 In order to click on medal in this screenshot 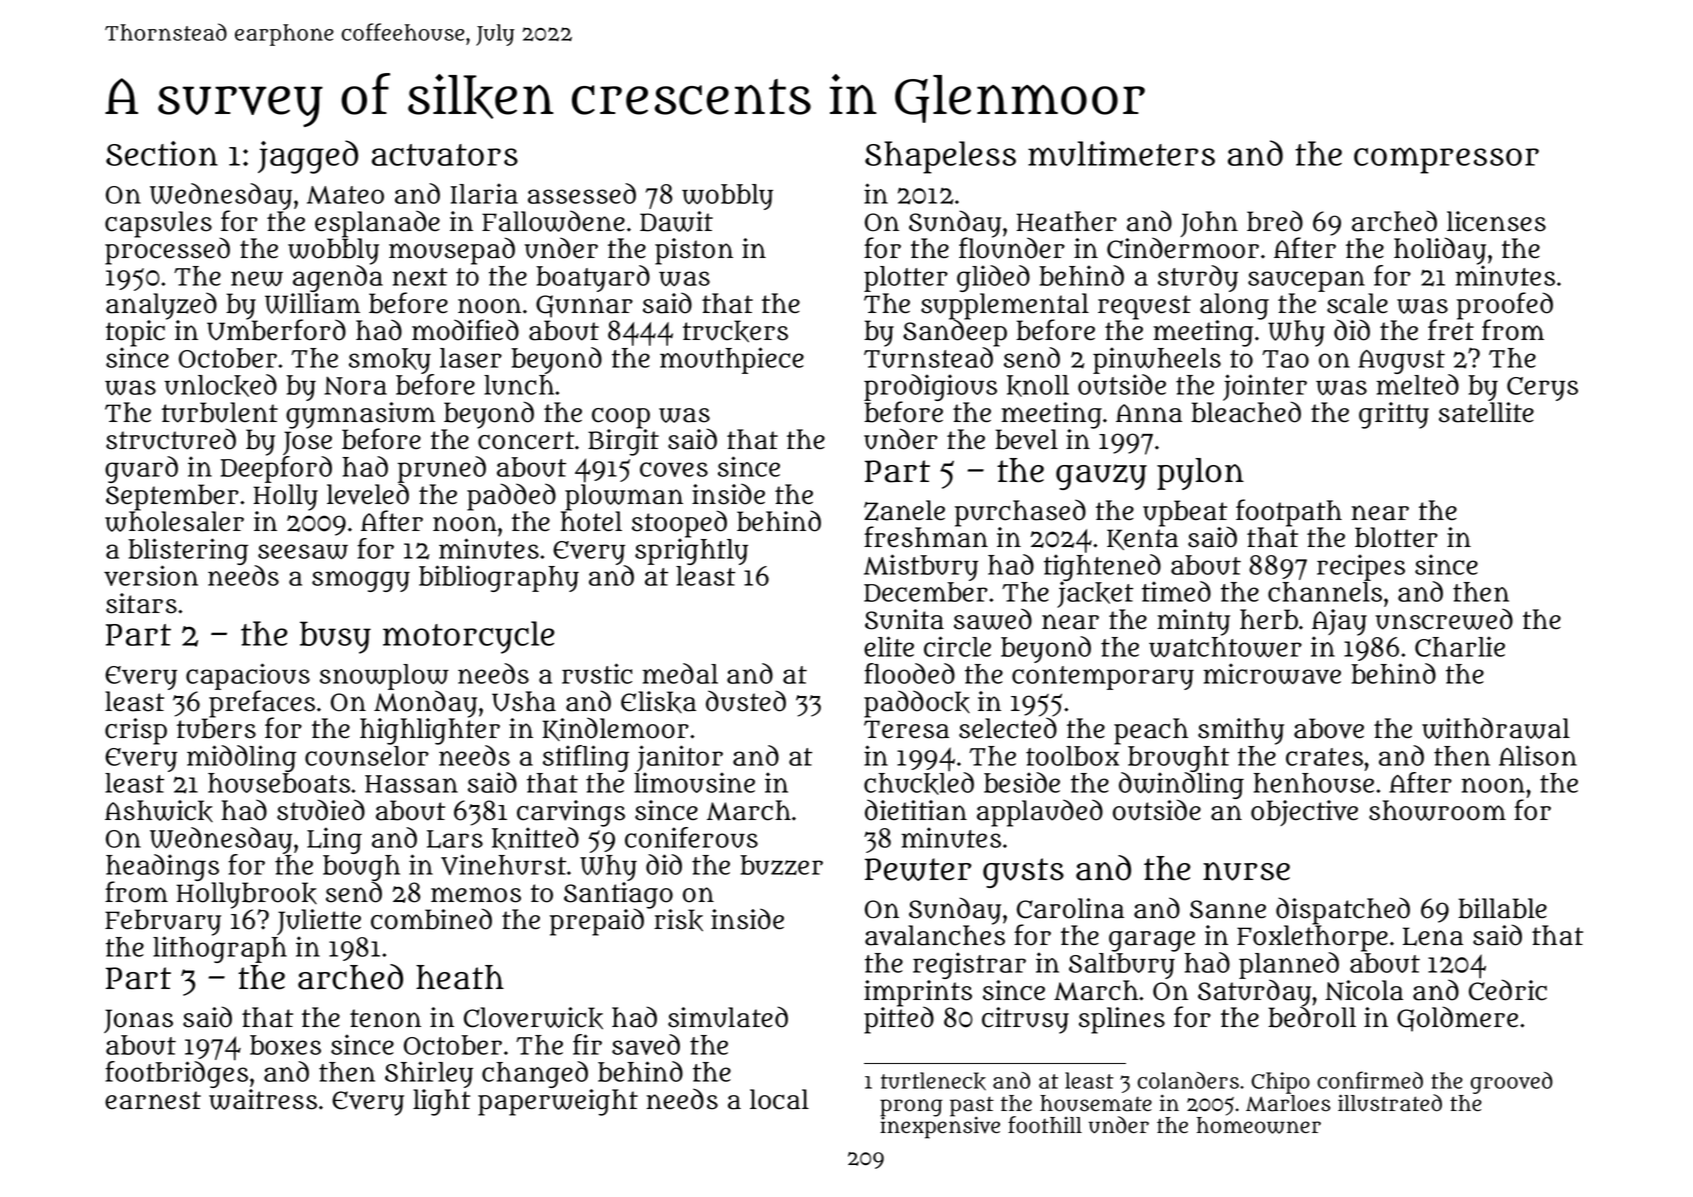, I will do `click(680, 673)`.
